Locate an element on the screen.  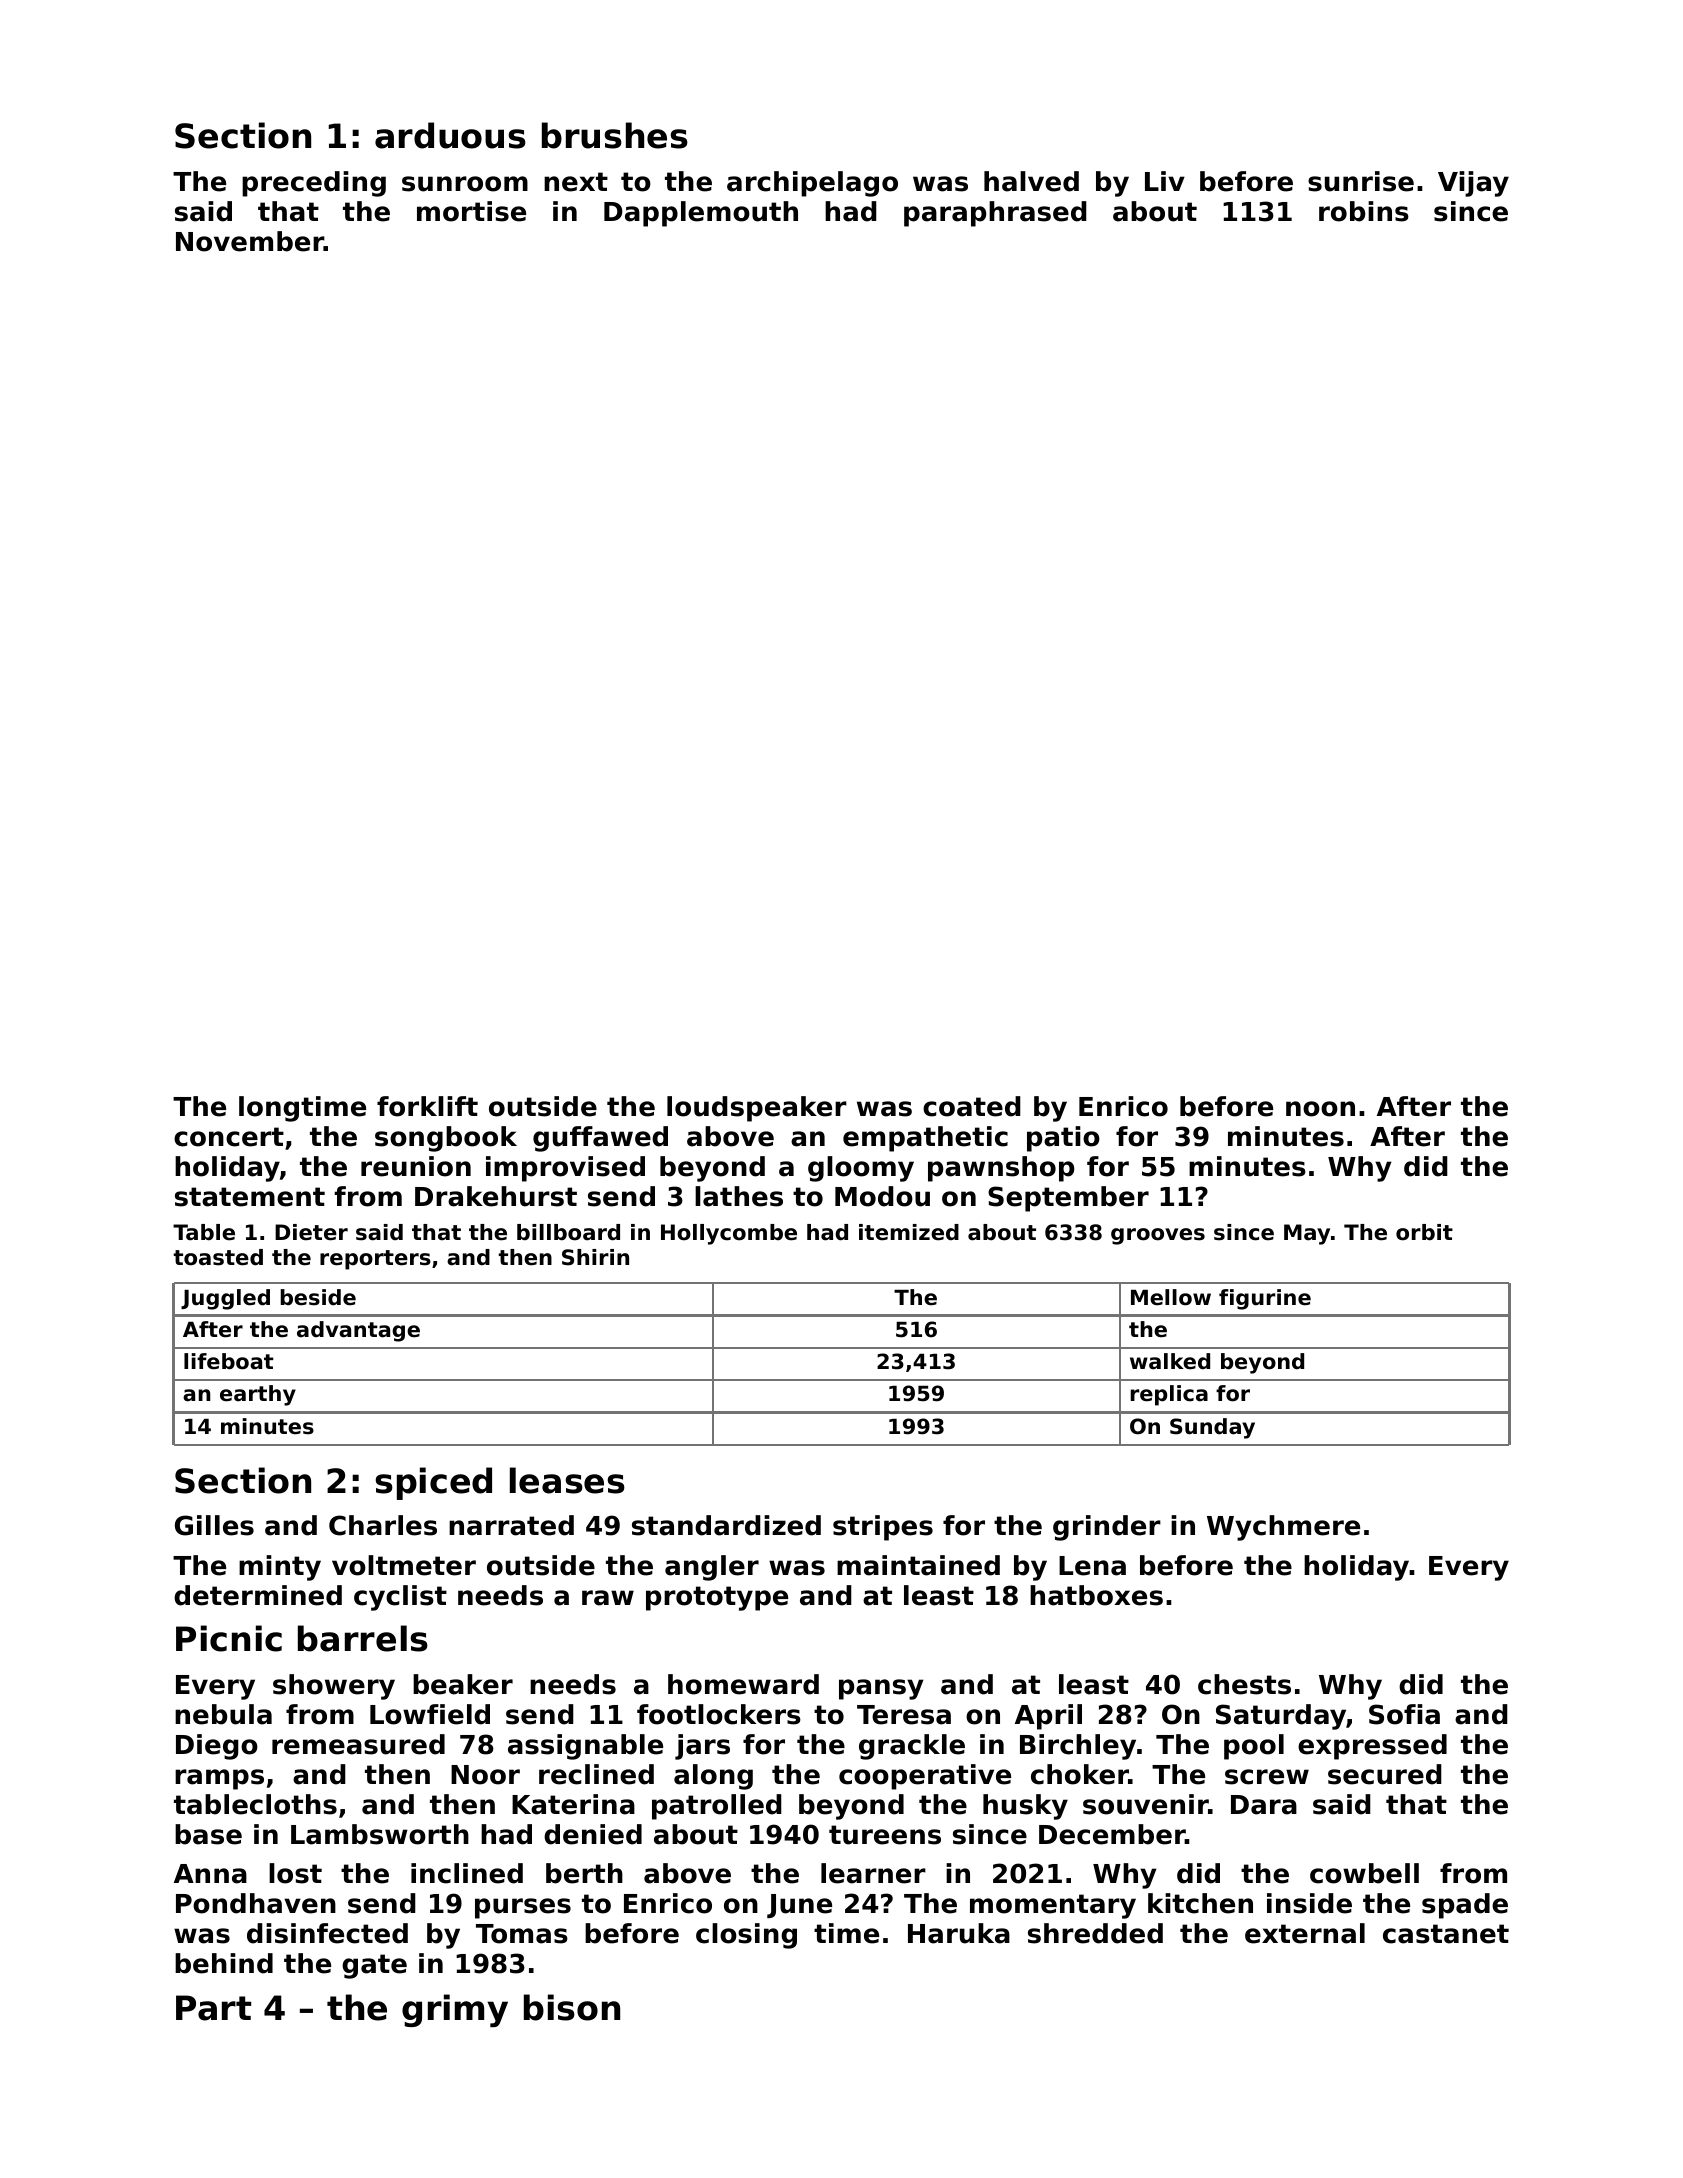
robins is located at coordinates (1364, 211).
